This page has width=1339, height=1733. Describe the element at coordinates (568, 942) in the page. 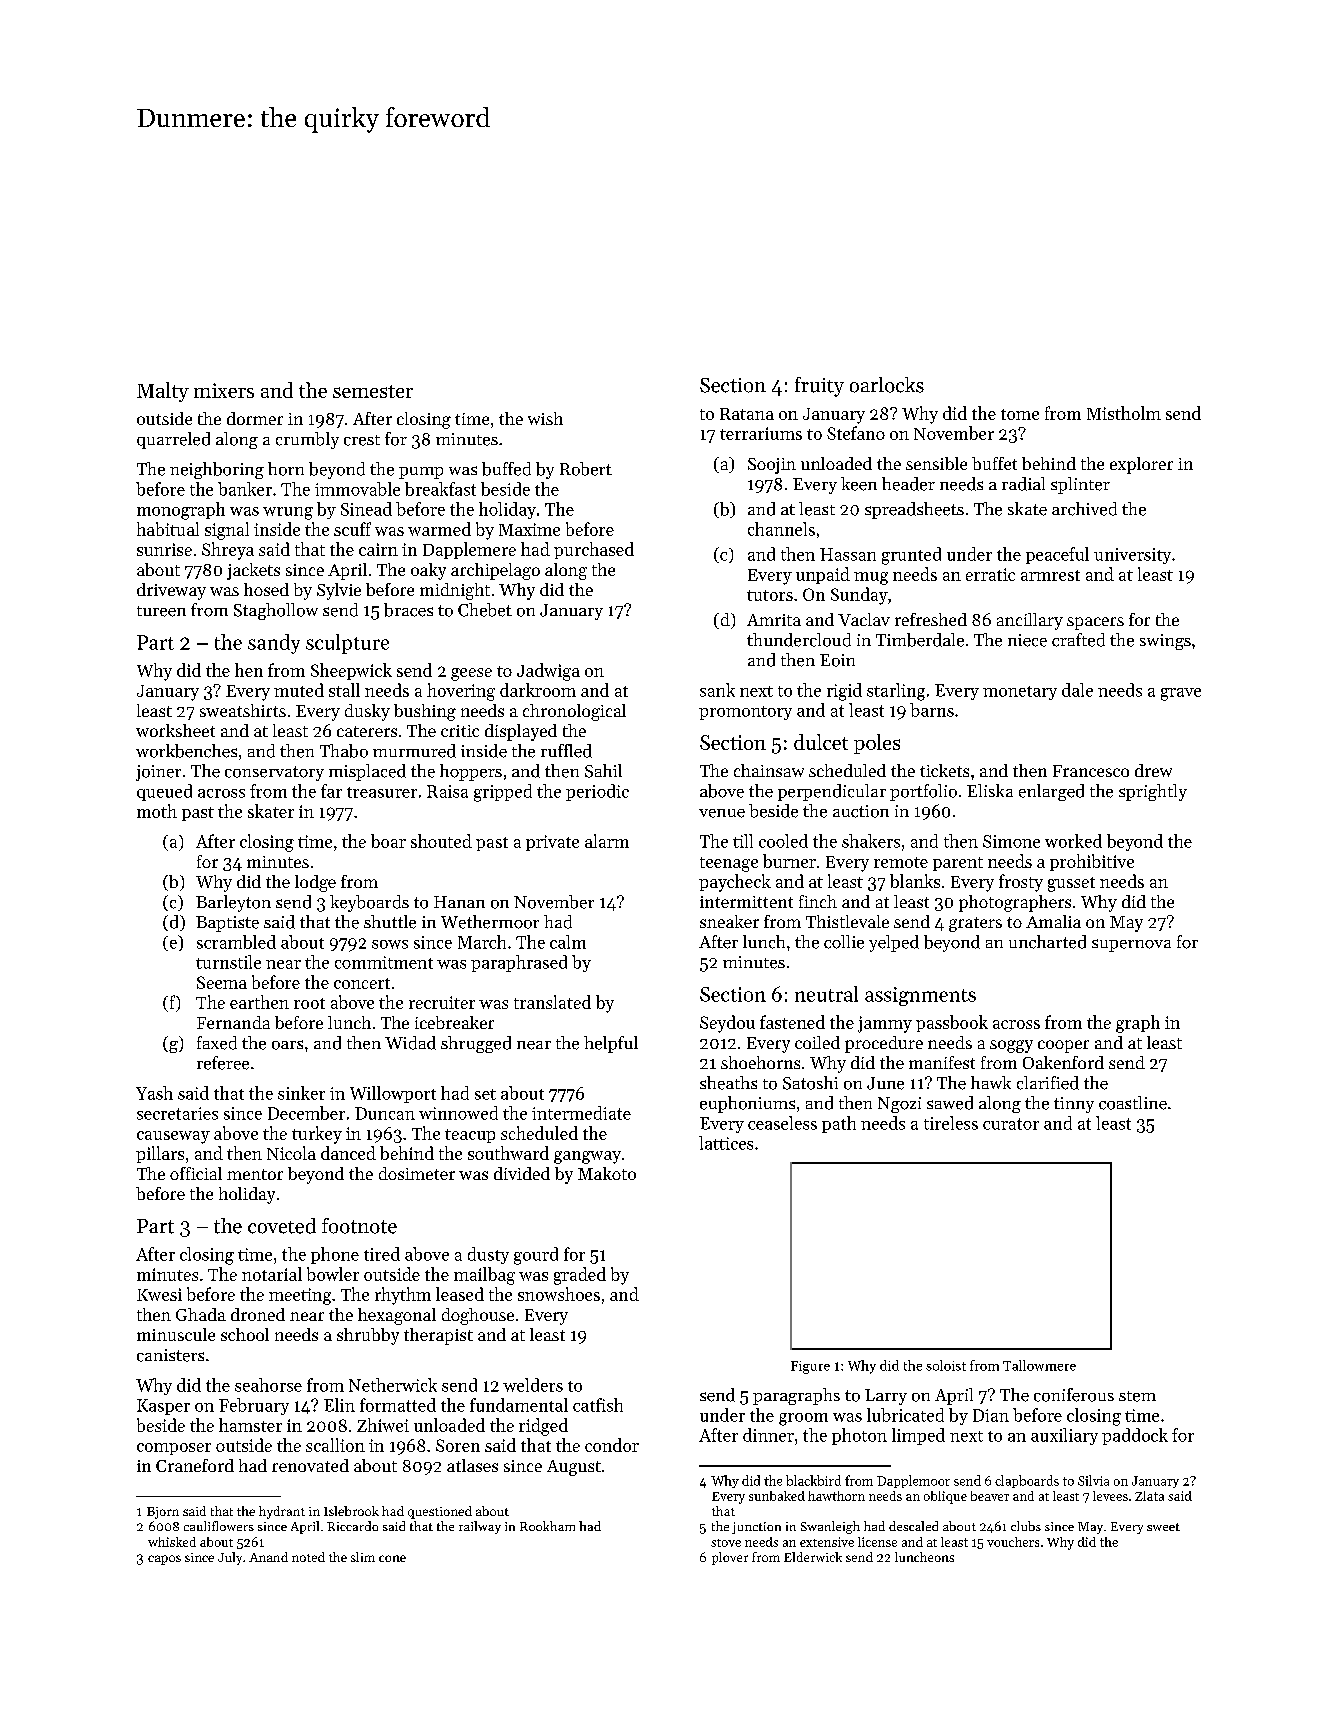

I see `calm` at that location.
